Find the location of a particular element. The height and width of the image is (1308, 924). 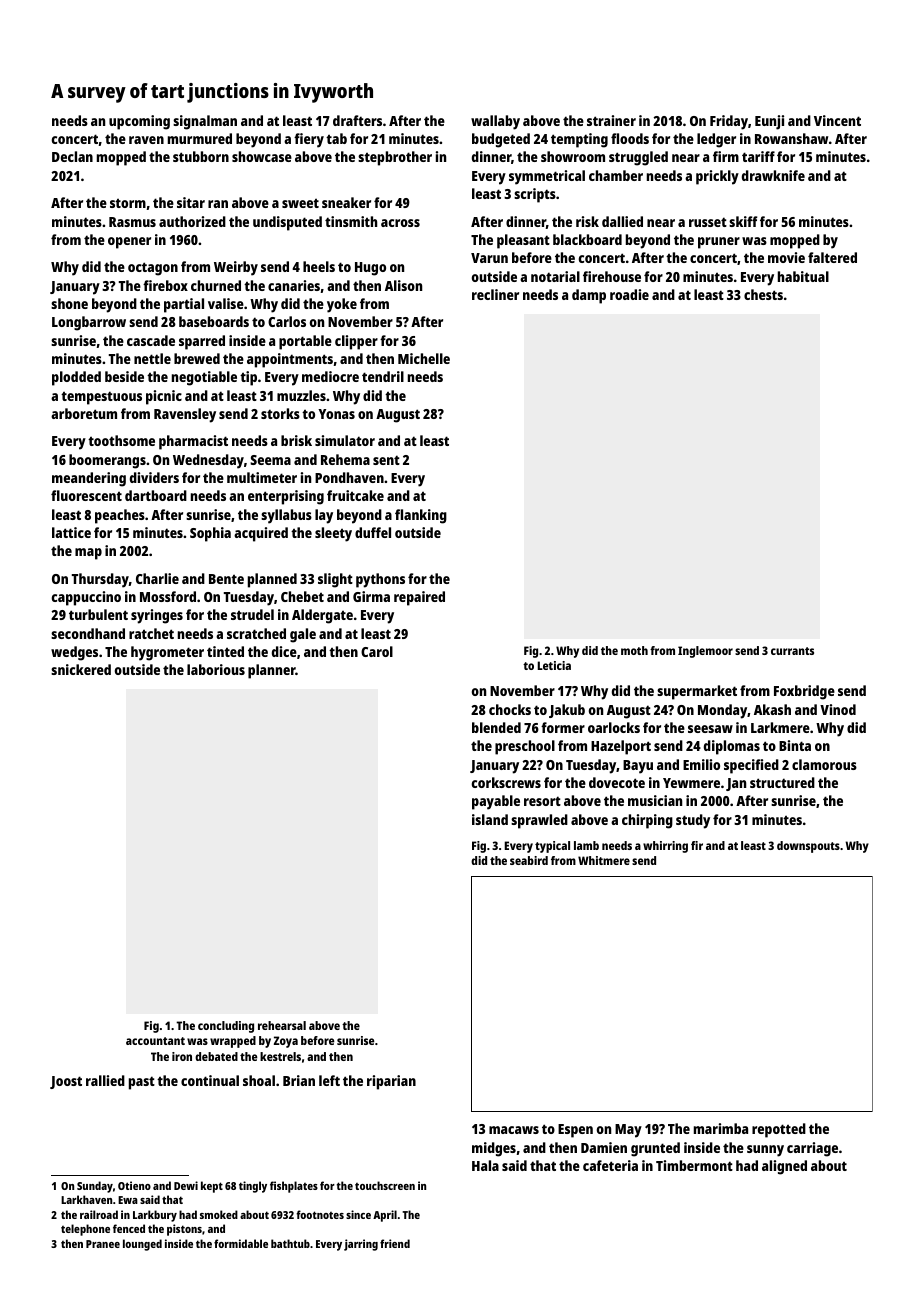

Alison is located at coordinates (403, 285).
